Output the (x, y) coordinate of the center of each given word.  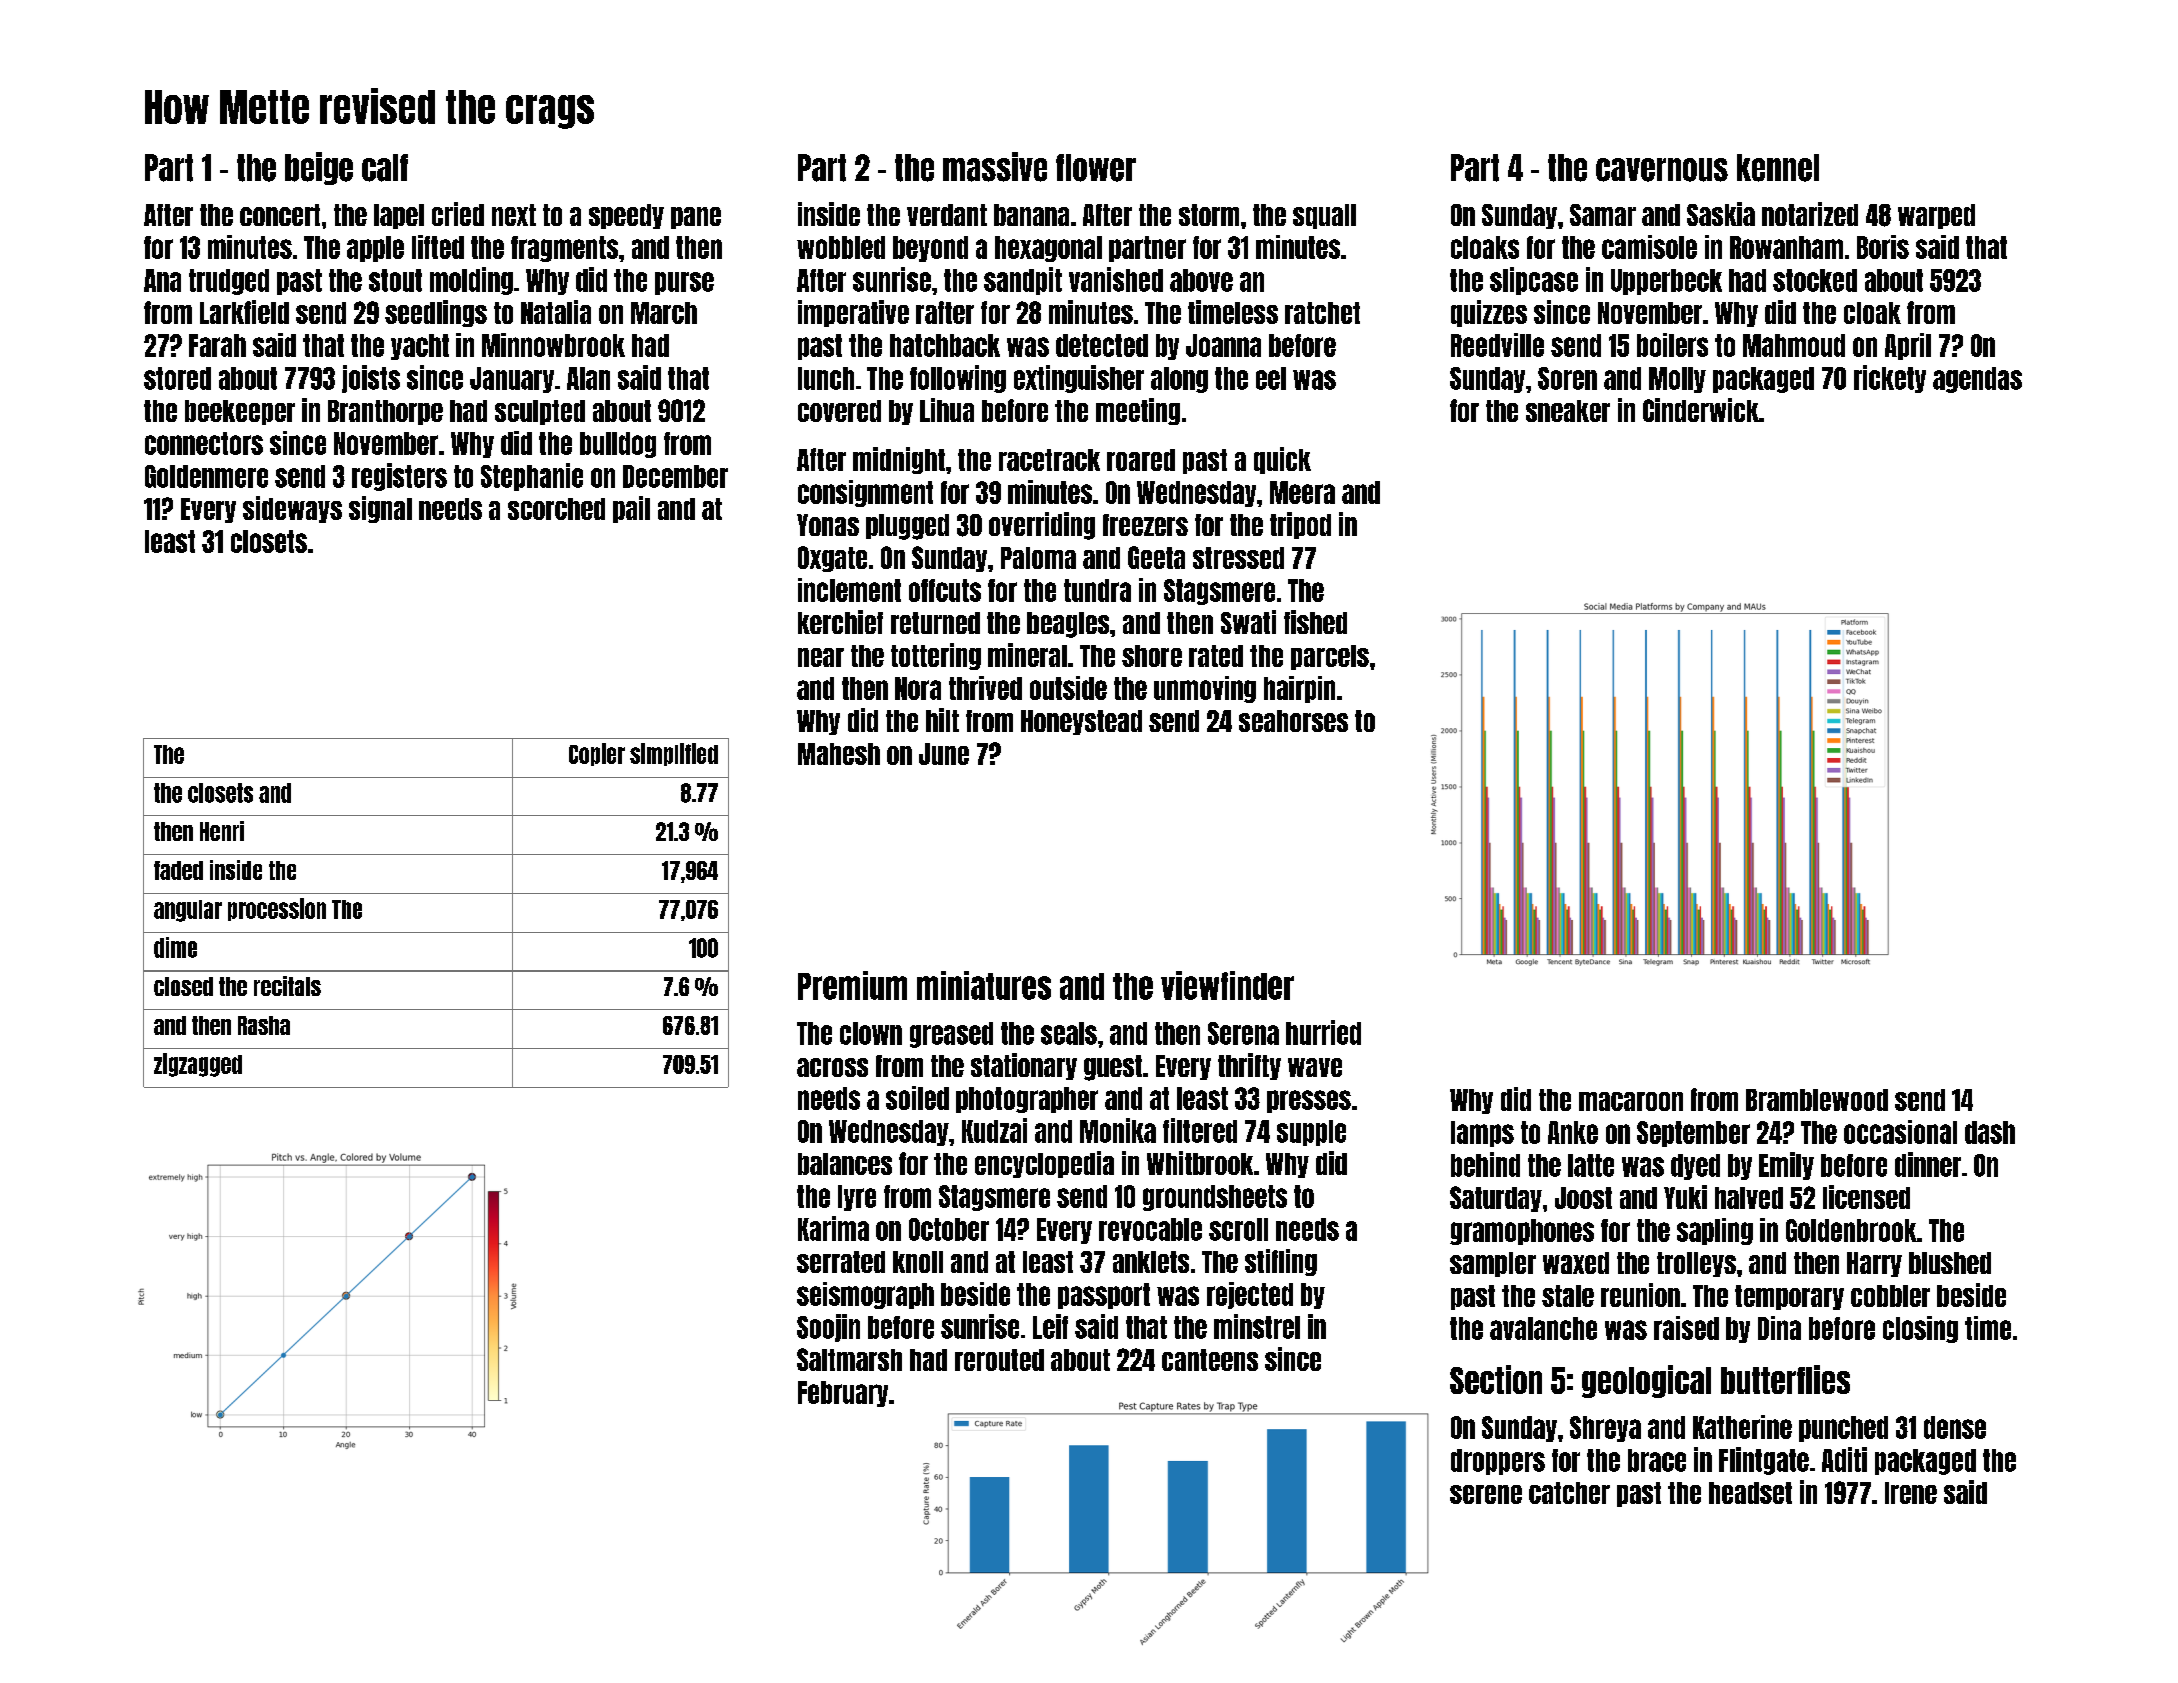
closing (1920, 1329)
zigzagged (198, 1065)
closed (183, 986)
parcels (1330, 657)
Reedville (1497, 345)
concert (280, 215)
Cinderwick (1701, 410)
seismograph (865, 1295)
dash (1990, 1132)
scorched (556, 509)
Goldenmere (206, 476)
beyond (930, 249)
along (1179, 380)
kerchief (840, 622)
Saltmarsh (849, 1359)
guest (1113, 1068)
